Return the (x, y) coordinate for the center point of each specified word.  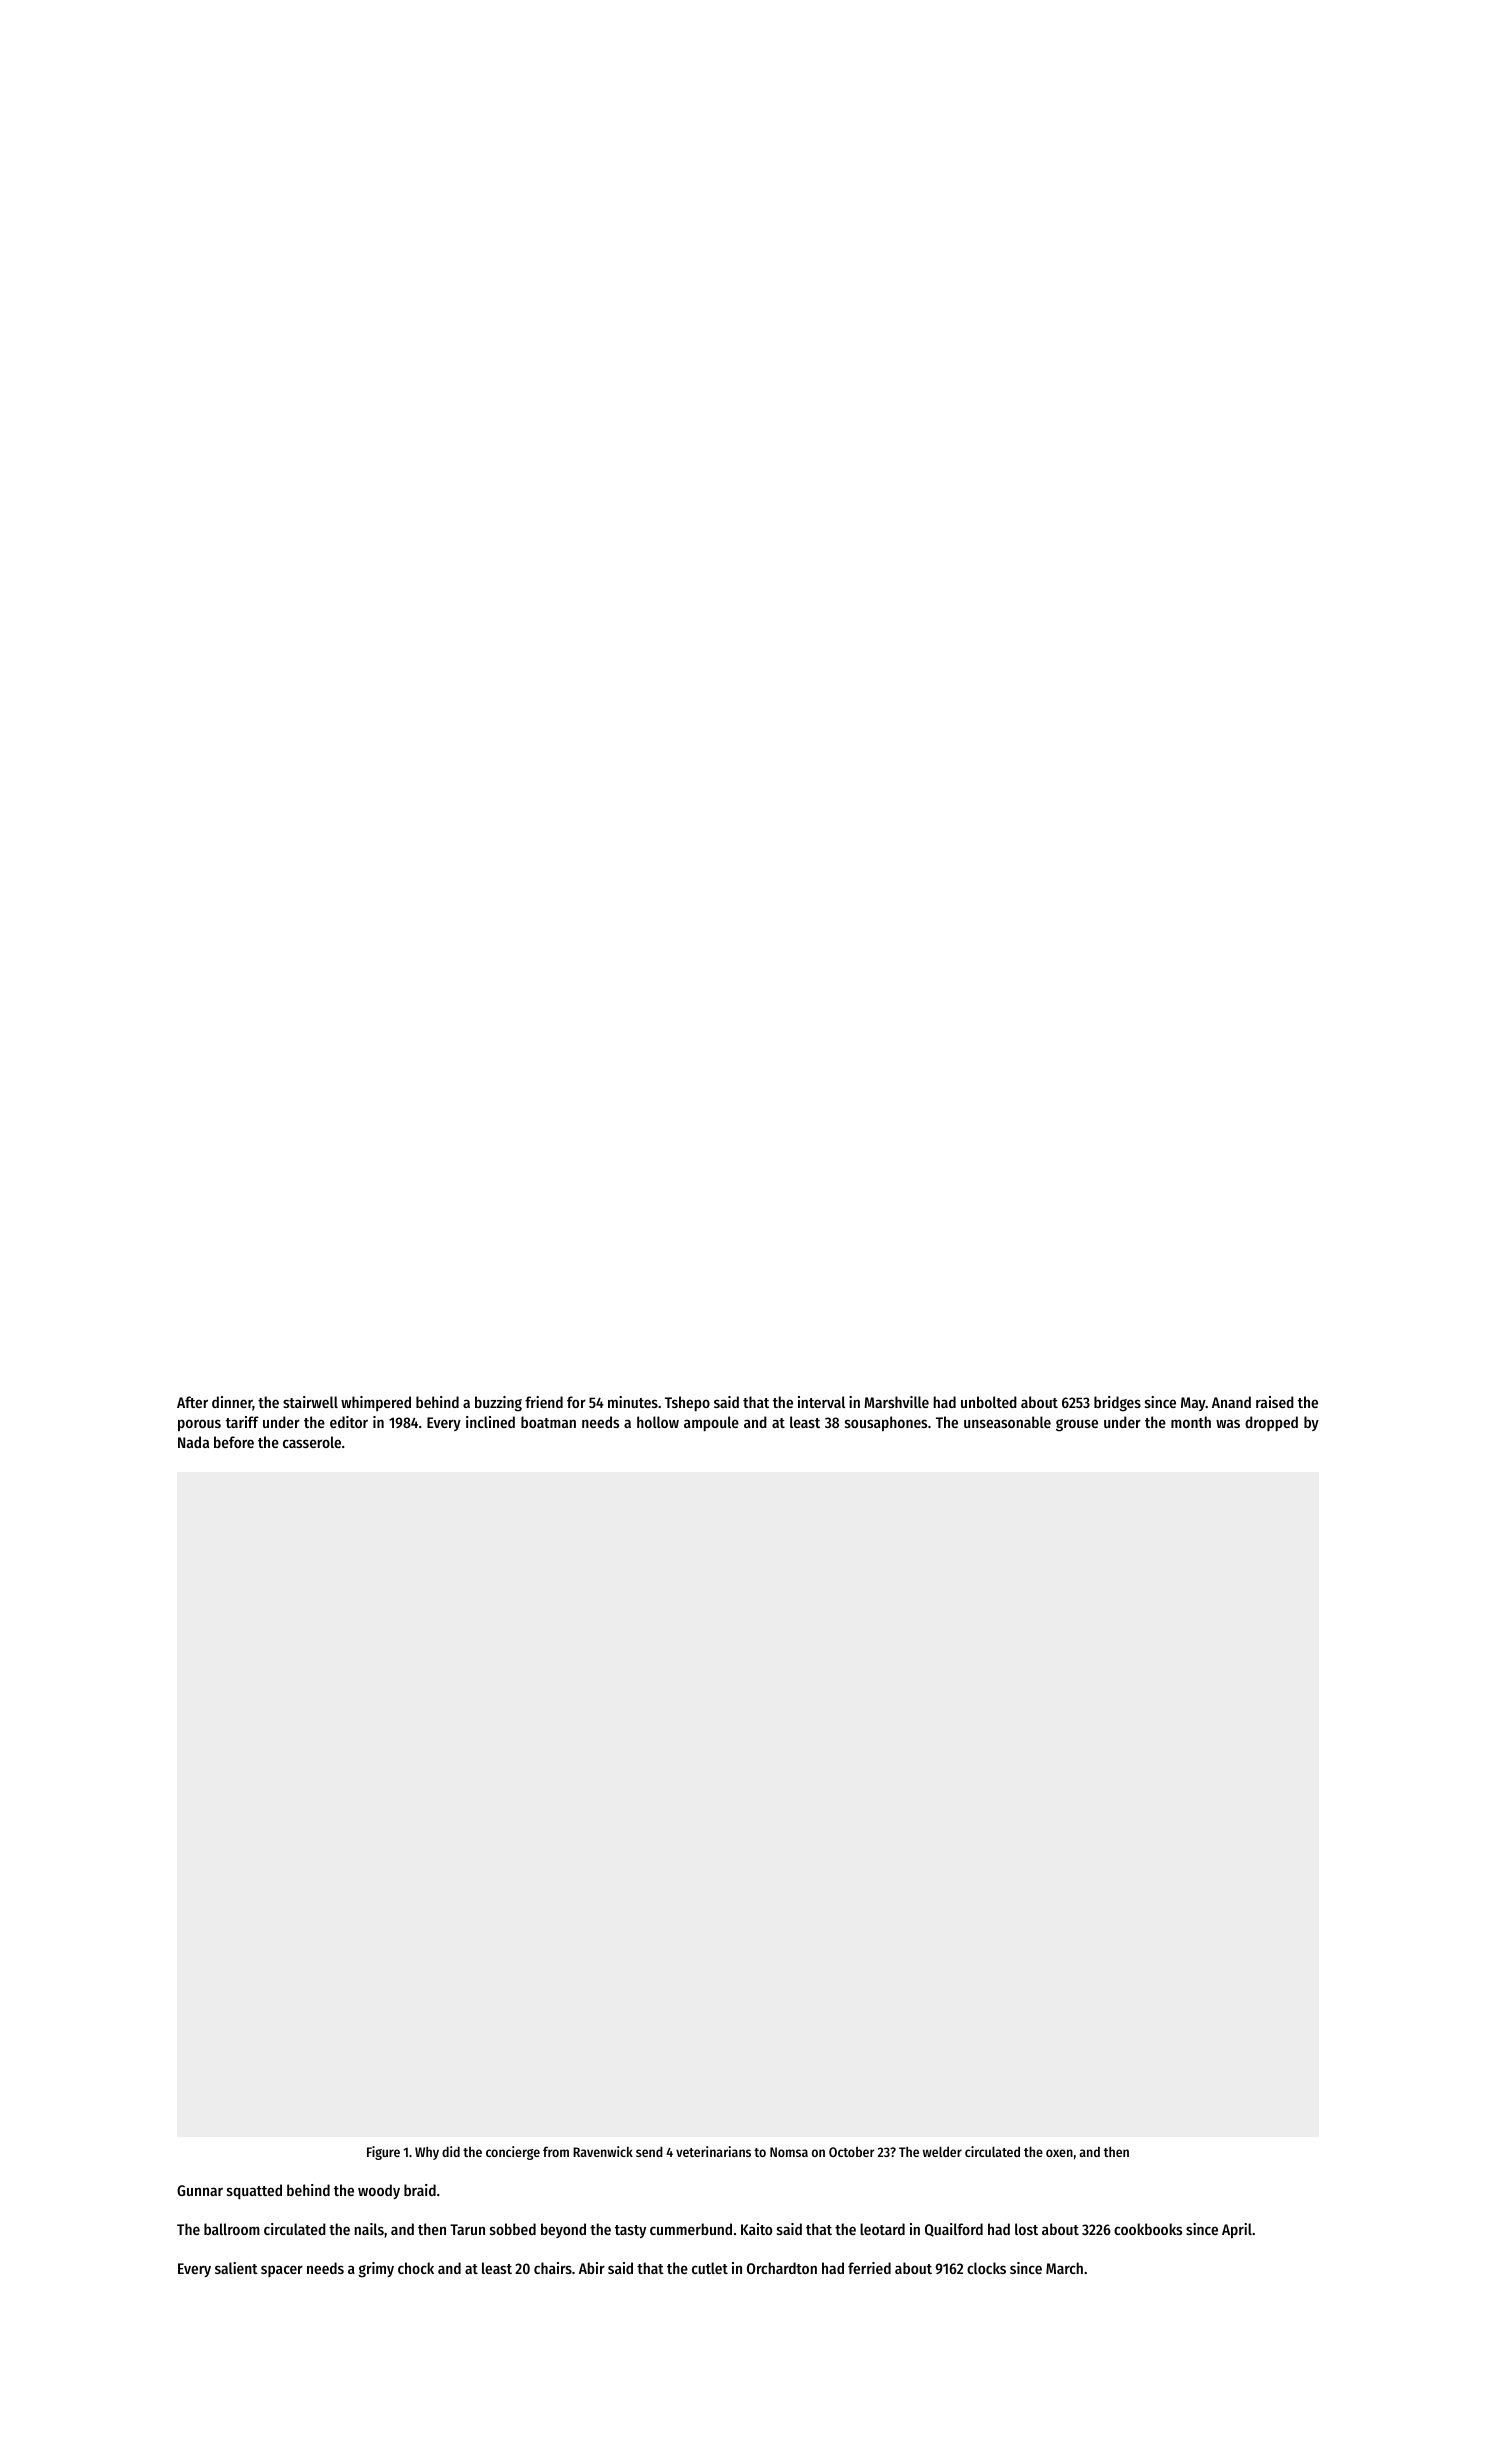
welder (942, 2151)
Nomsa (789, 2152)
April (1237, 2231)
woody (379, 2191)
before (234, 1442)
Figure (383, 2153)
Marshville (896, 1402)
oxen (1059, 2153)
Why (427, 2153)
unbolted (989, 1402)
